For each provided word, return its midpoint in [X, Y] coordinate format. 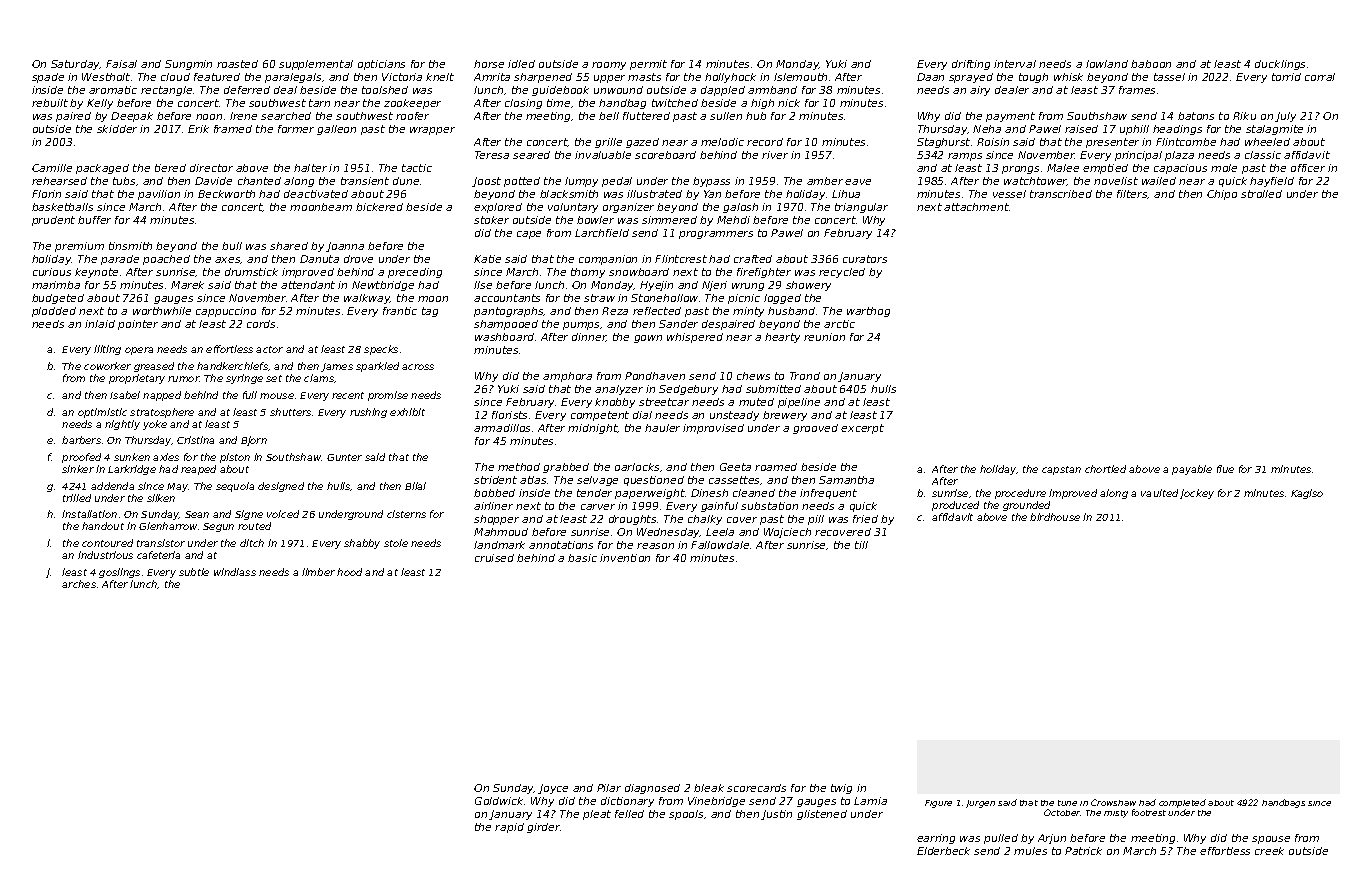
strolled [1261, 194]
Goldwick [499, 801]
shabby [362, 544]
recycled [842, 273]
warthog [868, 312]
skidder [117, 129]
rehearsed [59, 181]
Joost [486, 182]
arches [79, 584]
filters [1132, 194]
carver [598, 507]
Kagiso [1307, 494]
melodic [722, 142]
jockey [1197, 494]
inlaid [100, 324]
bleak [709, 788]
